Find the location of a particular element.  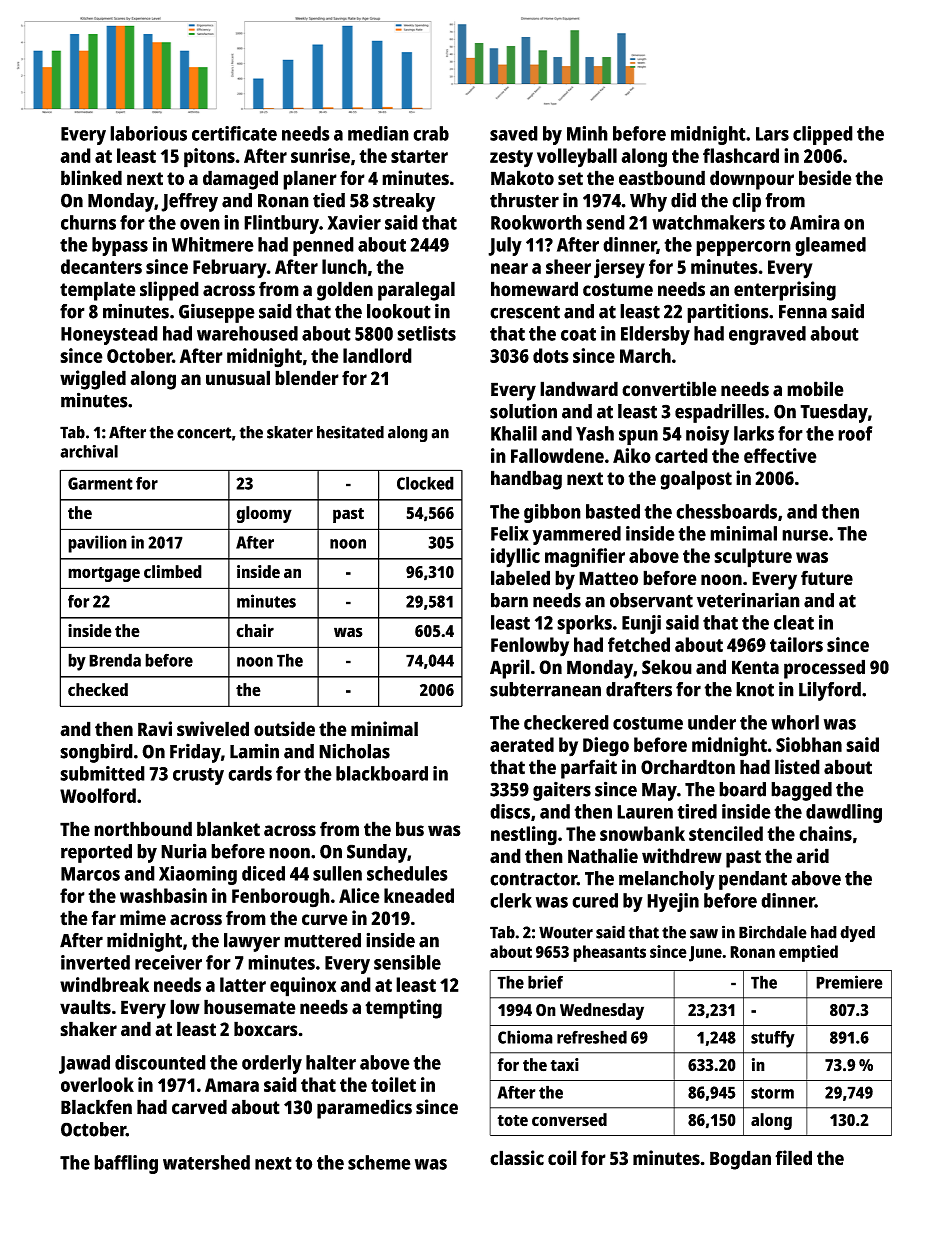

reported is located at coordinates (96, 853).
